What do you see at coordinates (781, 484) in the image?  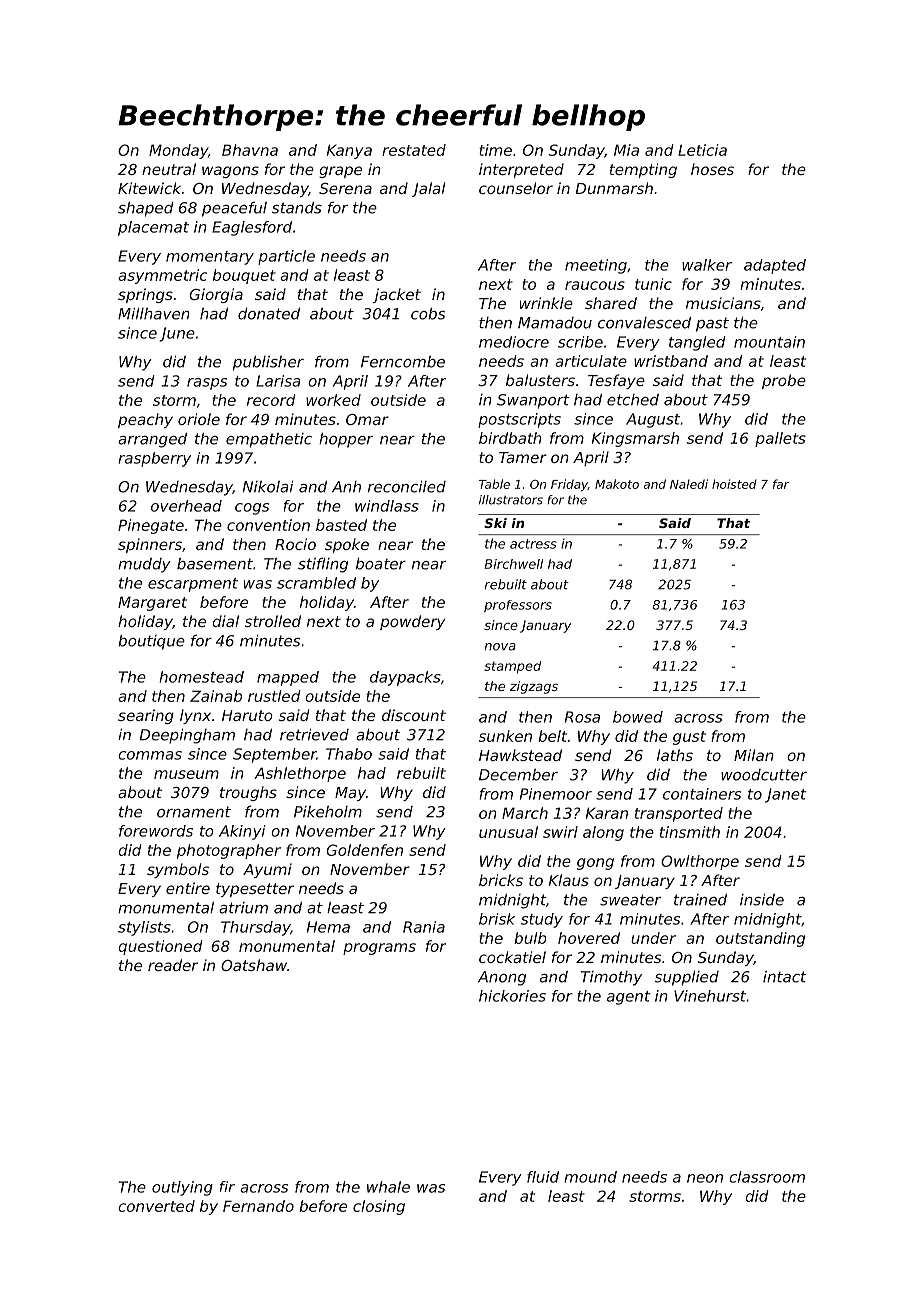 I see `far` at bounding box center [781, 484].
